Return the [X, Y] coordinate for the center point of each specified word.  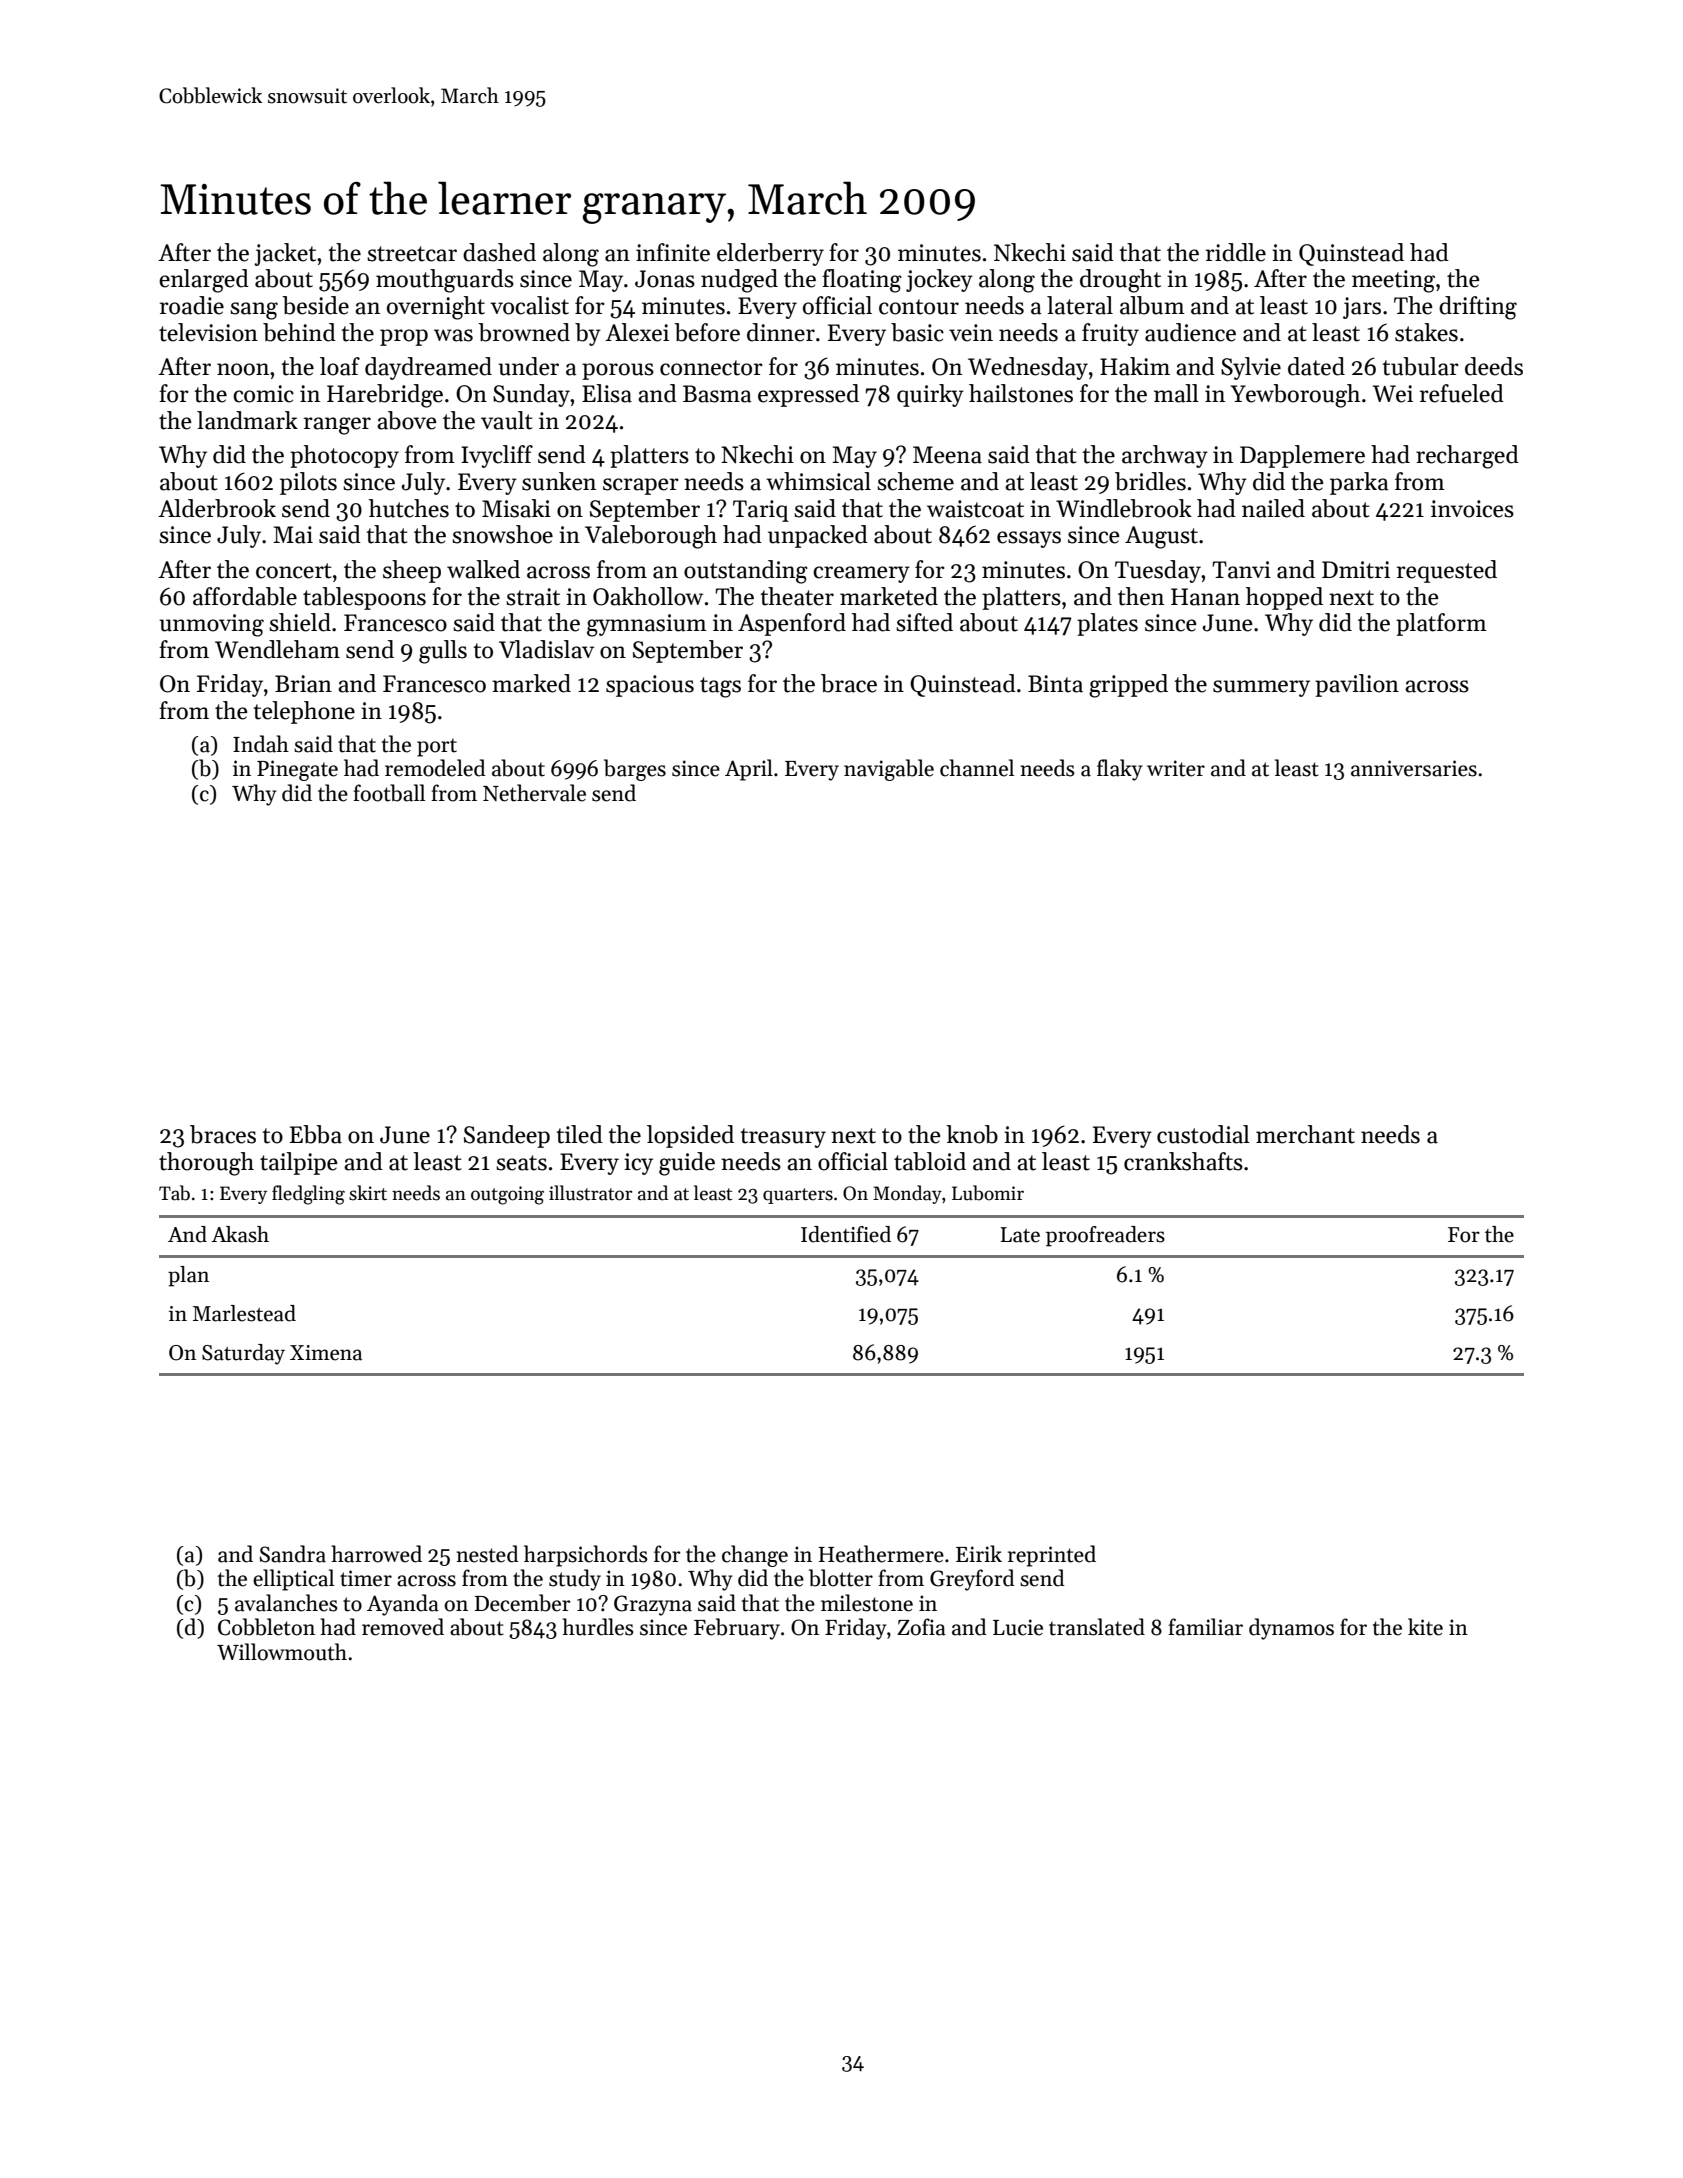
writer [1176, 768]
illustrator [590, 1193]
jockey [939, 280]
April [749, 770]
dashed [499, 252]
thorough [206, 1164]
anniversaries [1414, 768]
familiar [1205, 1627]
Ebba [316, 1134]
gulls [443, 652]
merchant [1305, 1134]
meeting [1393, 281]
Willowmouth [282, 1652]
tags [720, 687]
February [737, 1629]
